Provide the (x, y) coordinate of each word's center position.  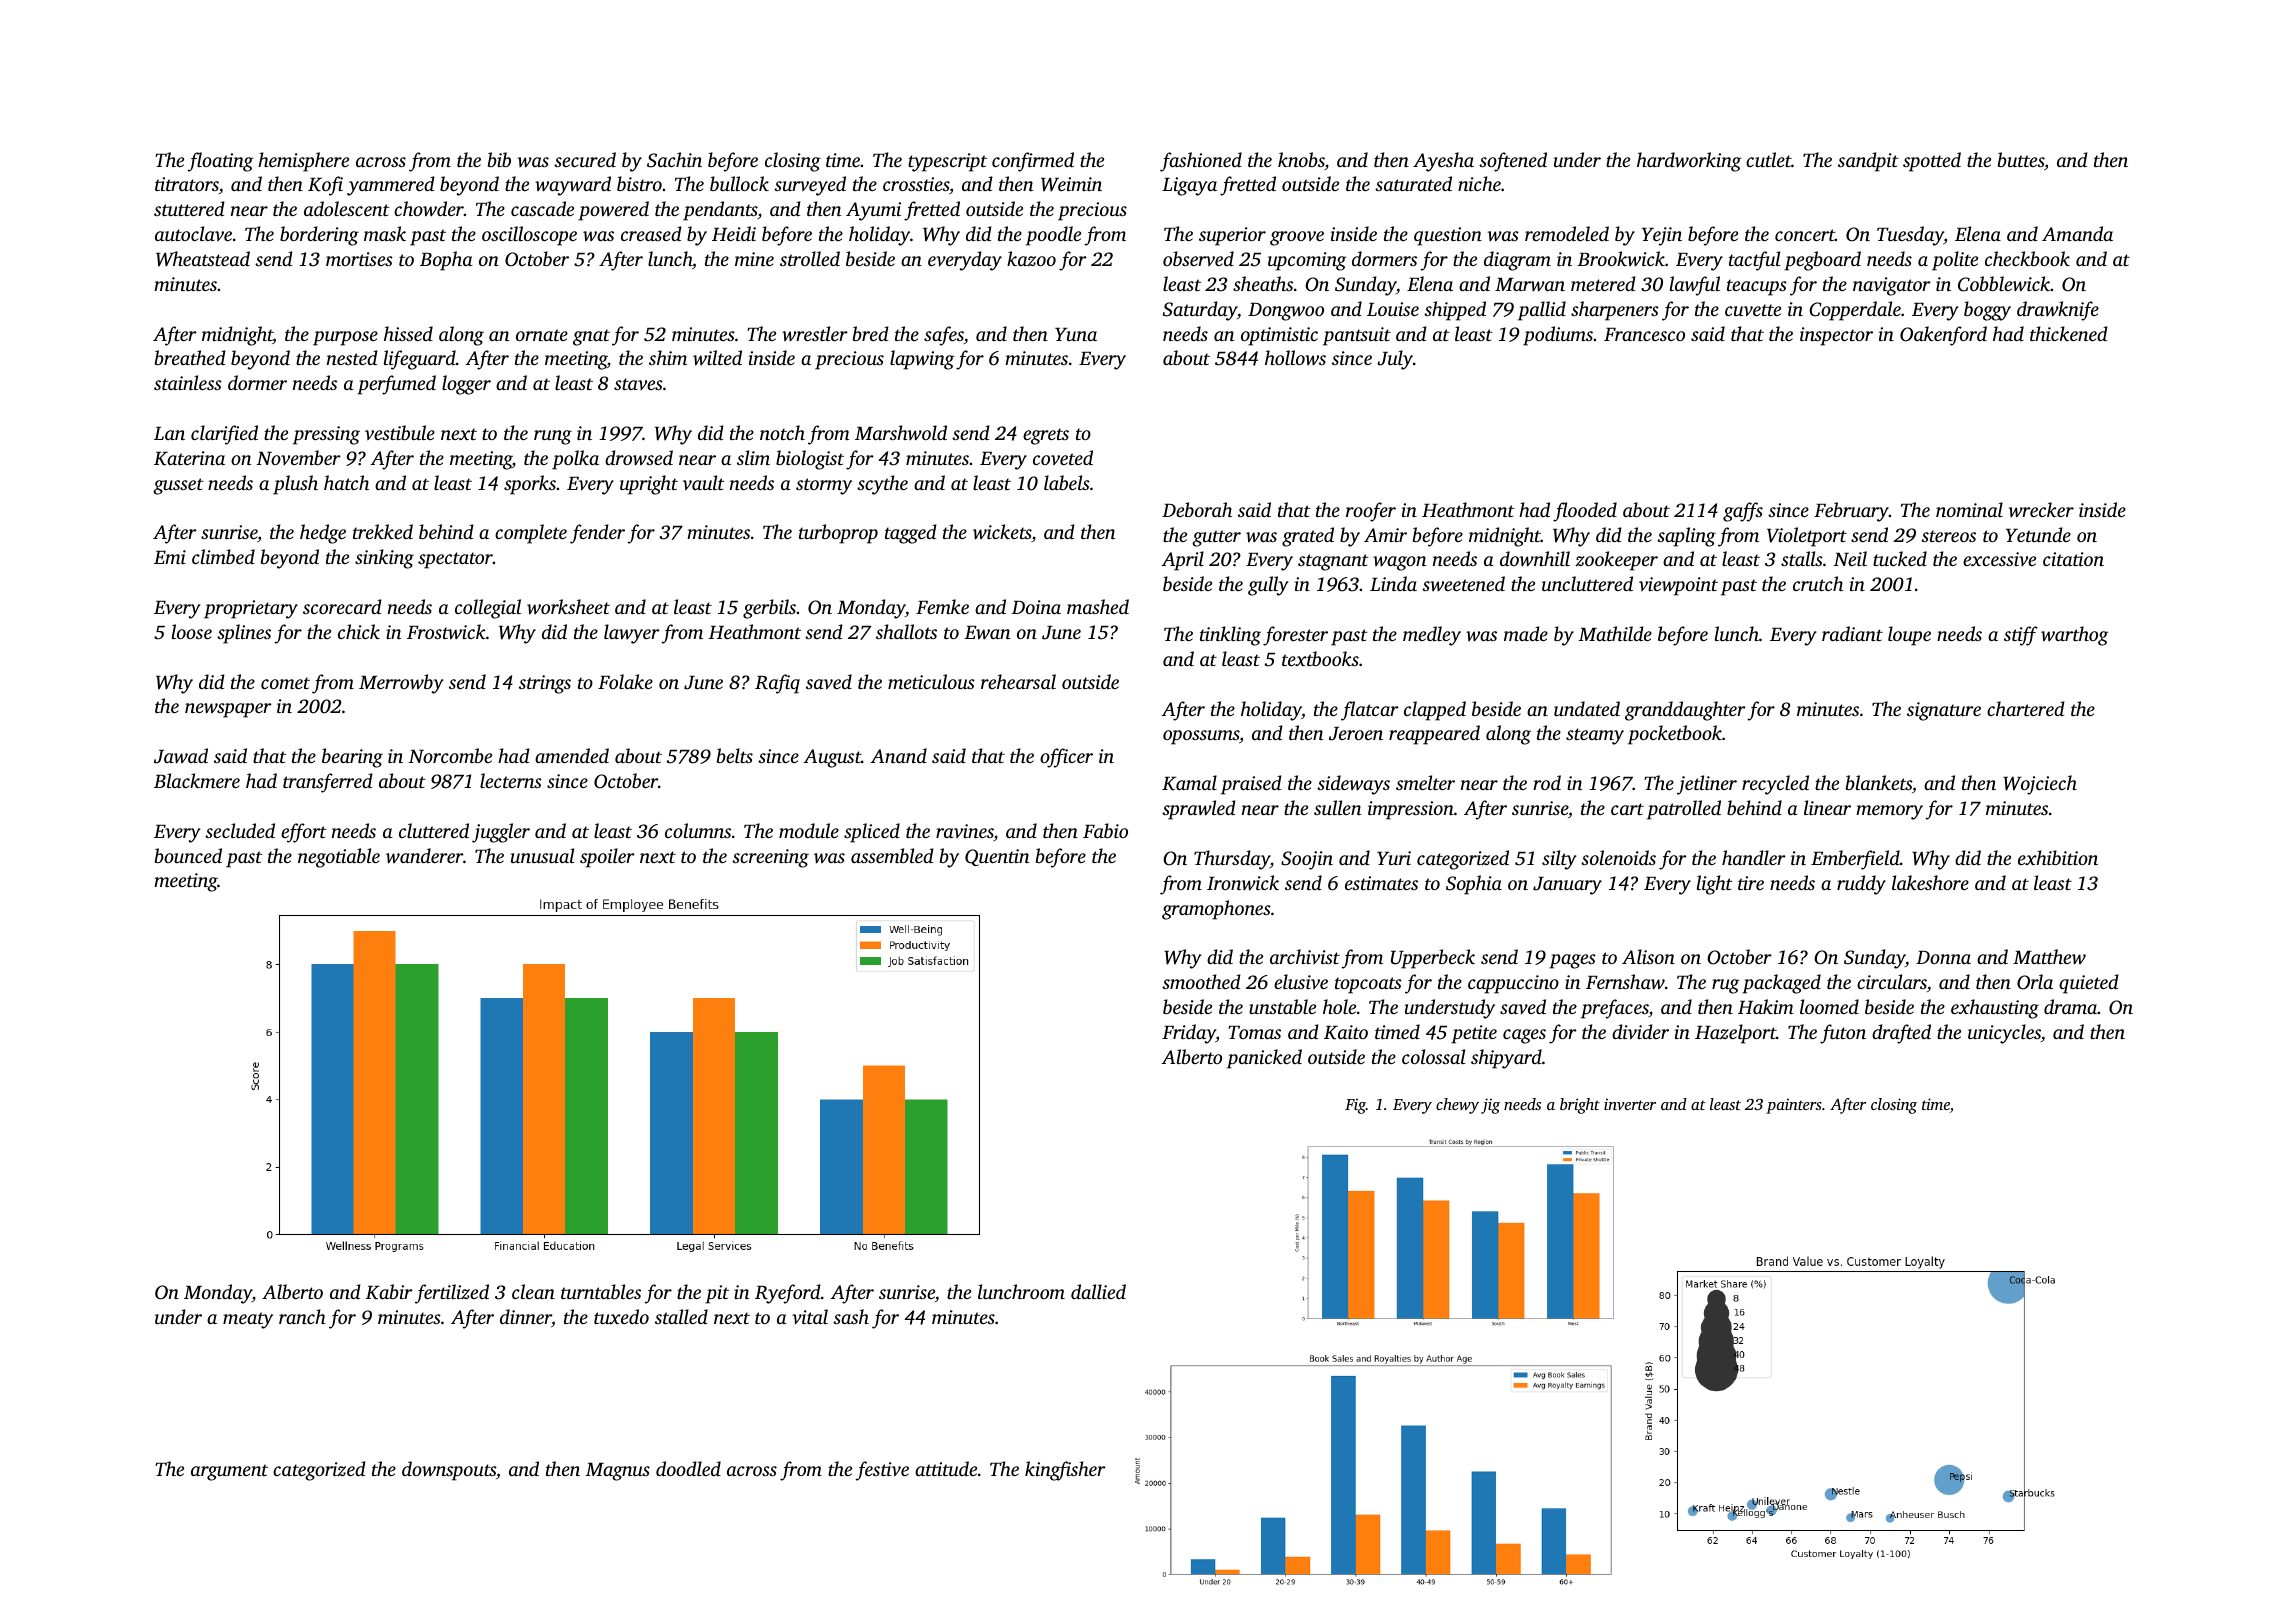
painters (1793, 1106)
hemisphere (303, 162)
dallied (1098, 1291)
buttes (2021, 159)
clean (533, 1291)
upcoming (1307, 261)
